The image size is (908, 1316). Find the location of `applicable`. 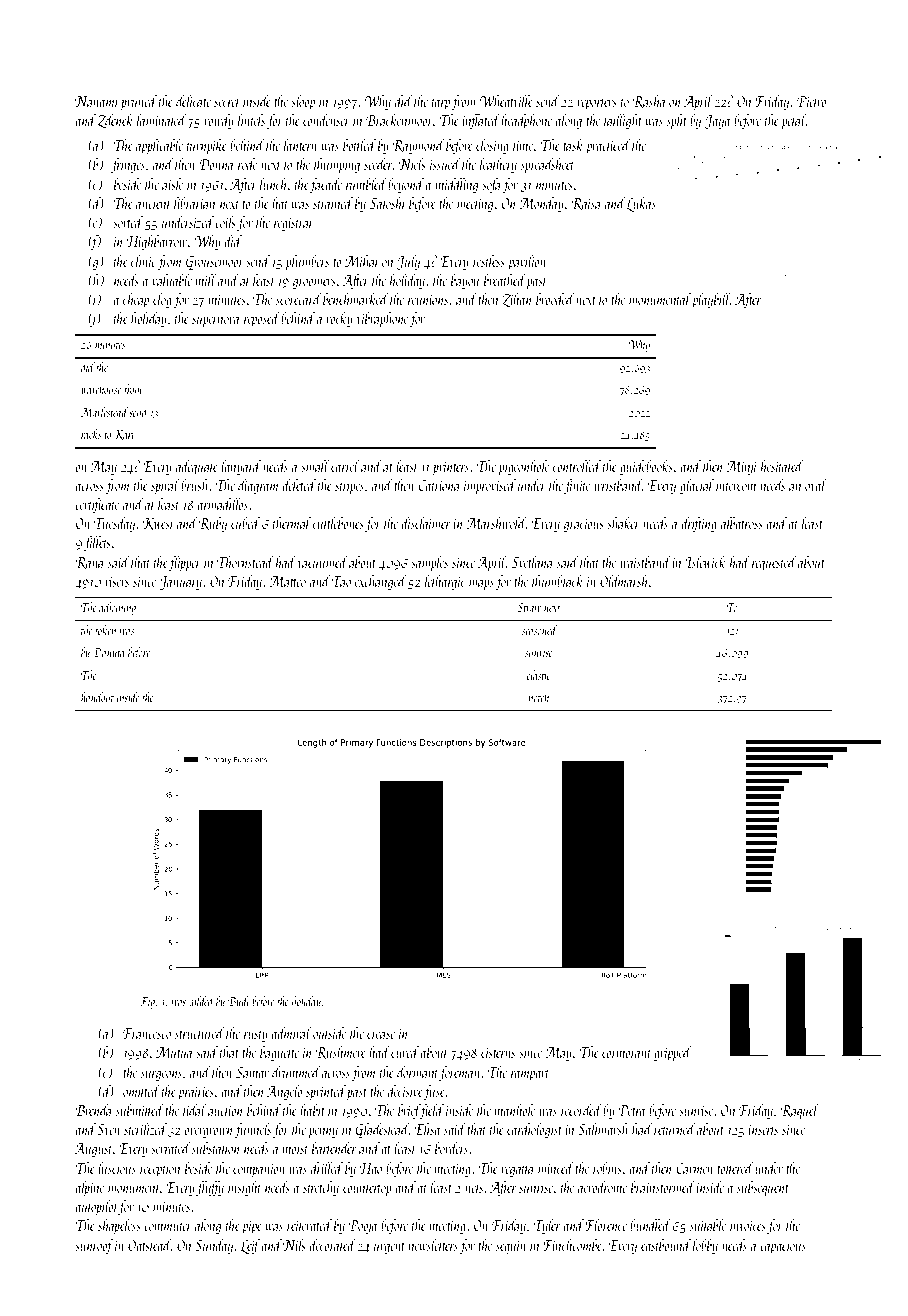

applicable is located at coordinates (159, 146).
